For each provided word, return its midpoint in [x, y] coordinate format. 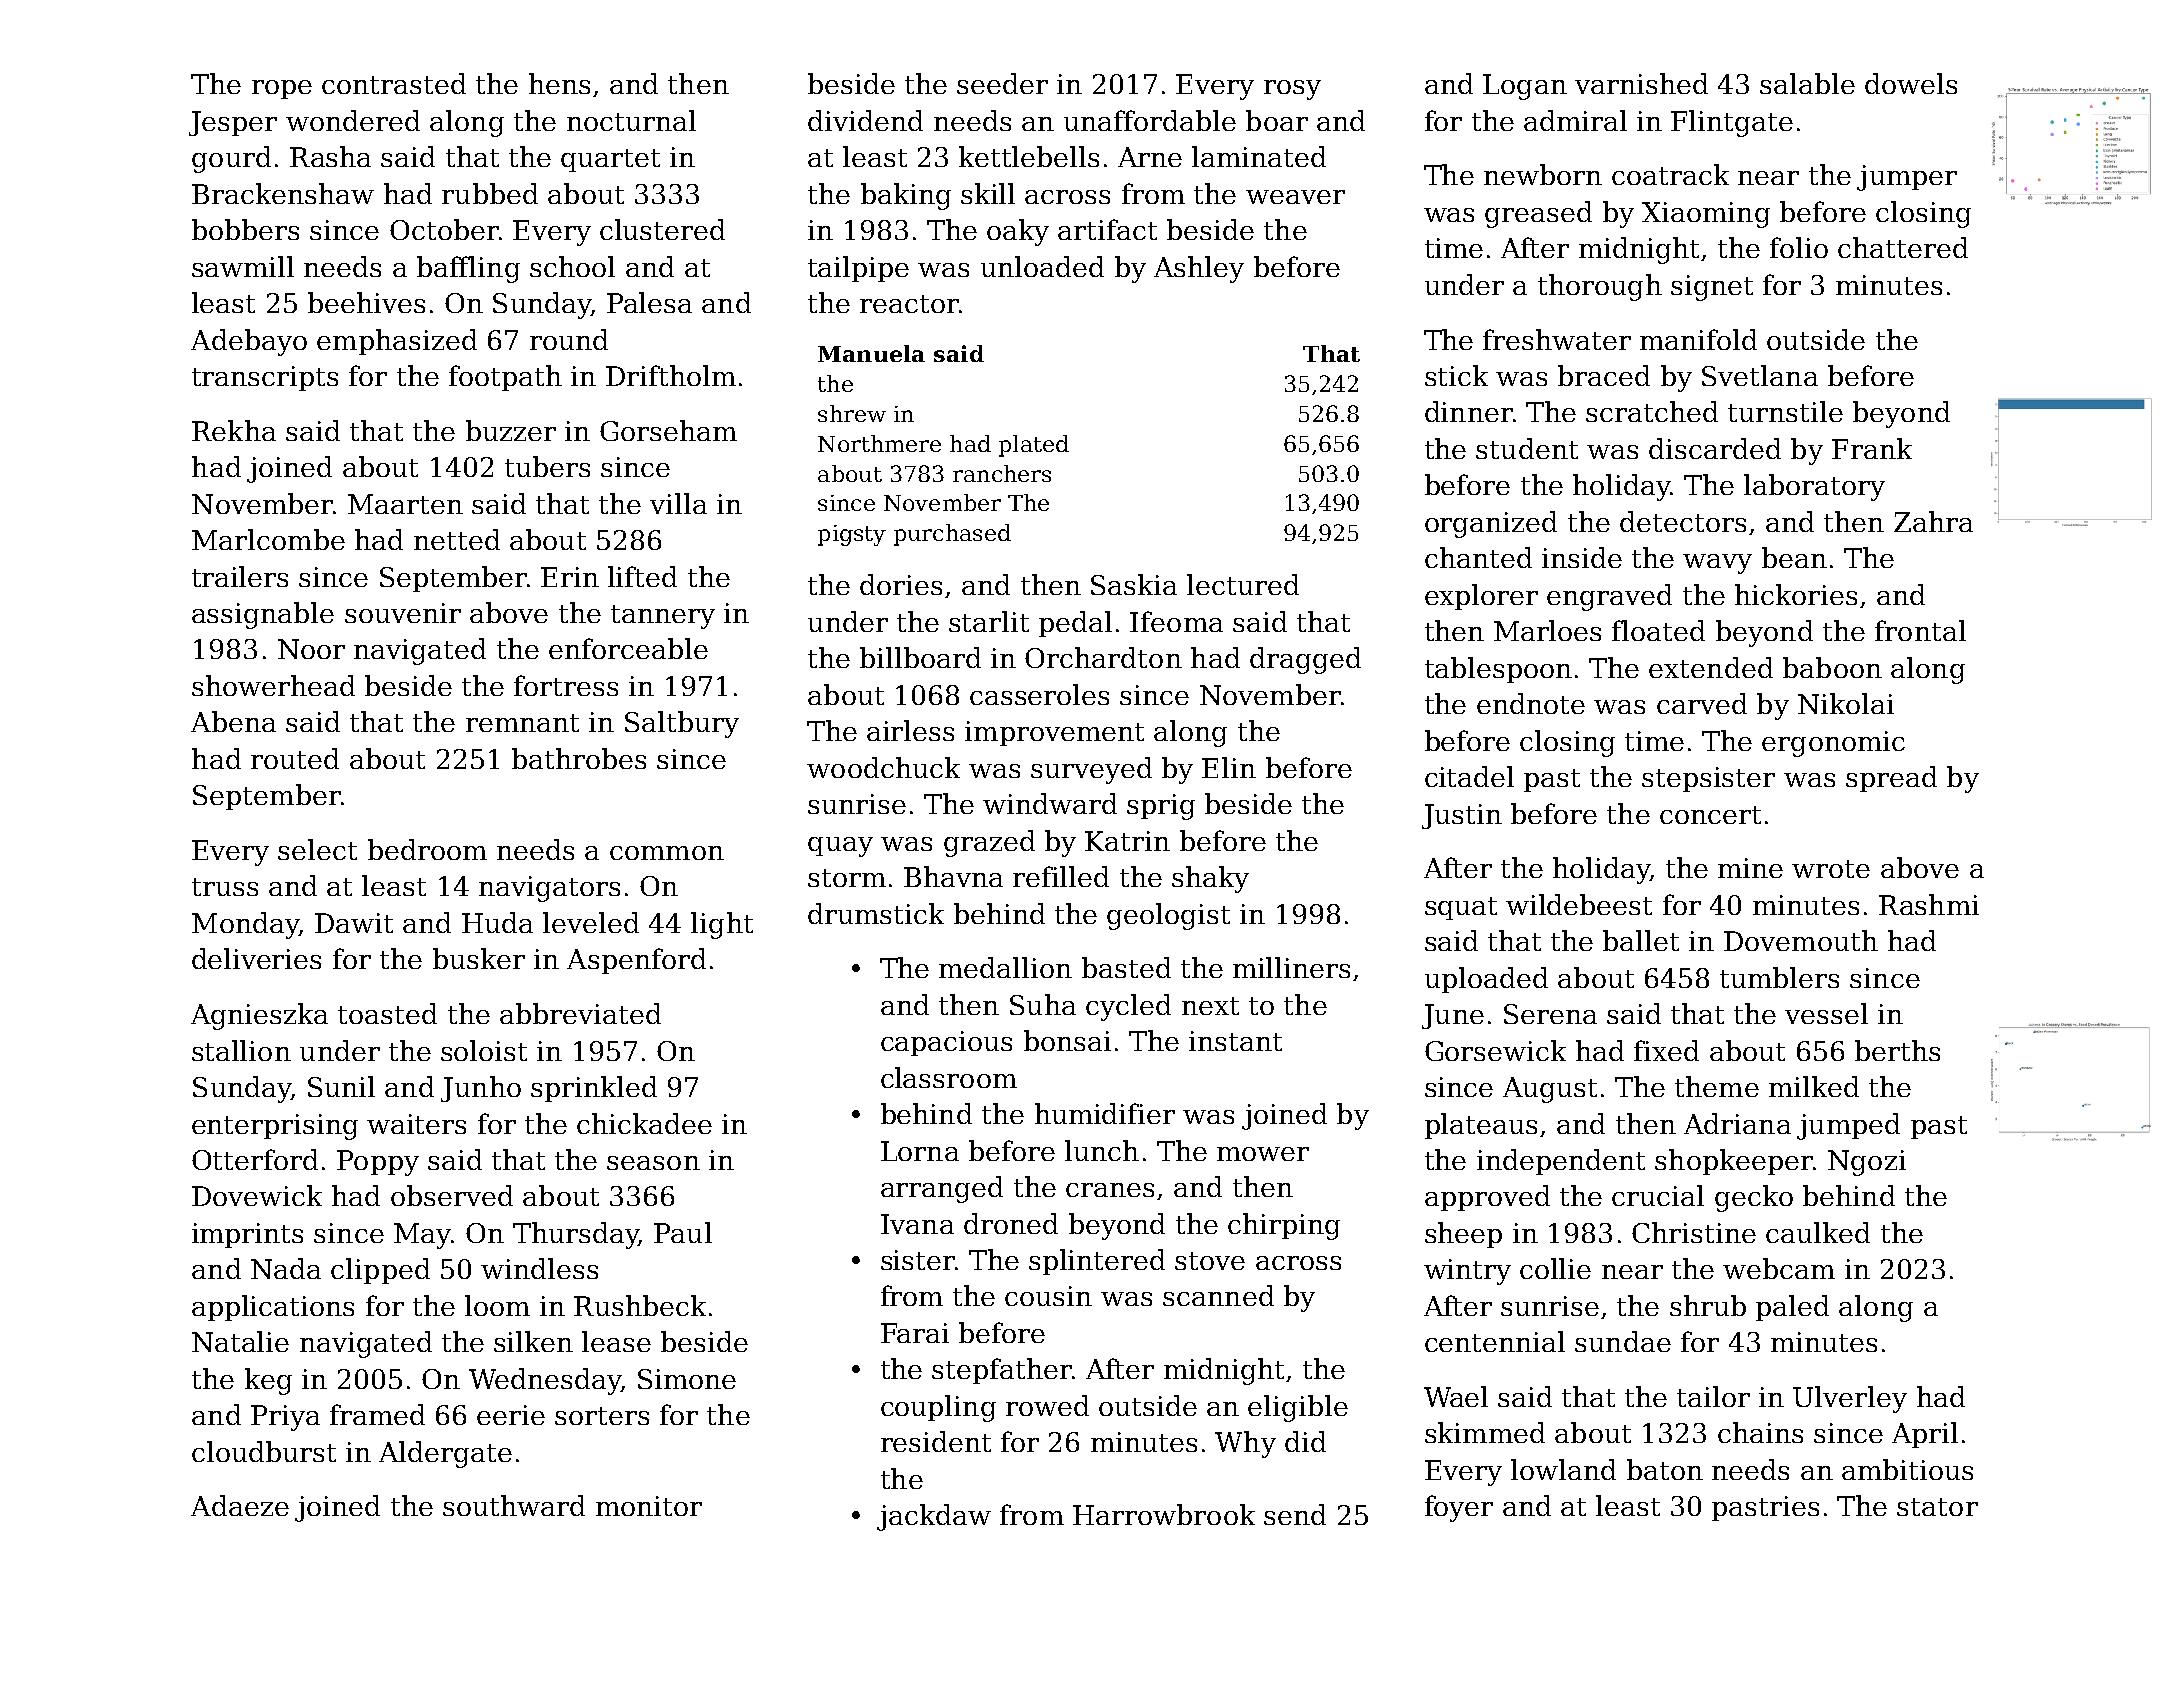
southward [514, 1505]
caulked [1818, 1232]
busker [479, 958]
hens [559, 83]
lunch [1102, 1150]
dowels [1911, 83]
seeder [1002, 83]
